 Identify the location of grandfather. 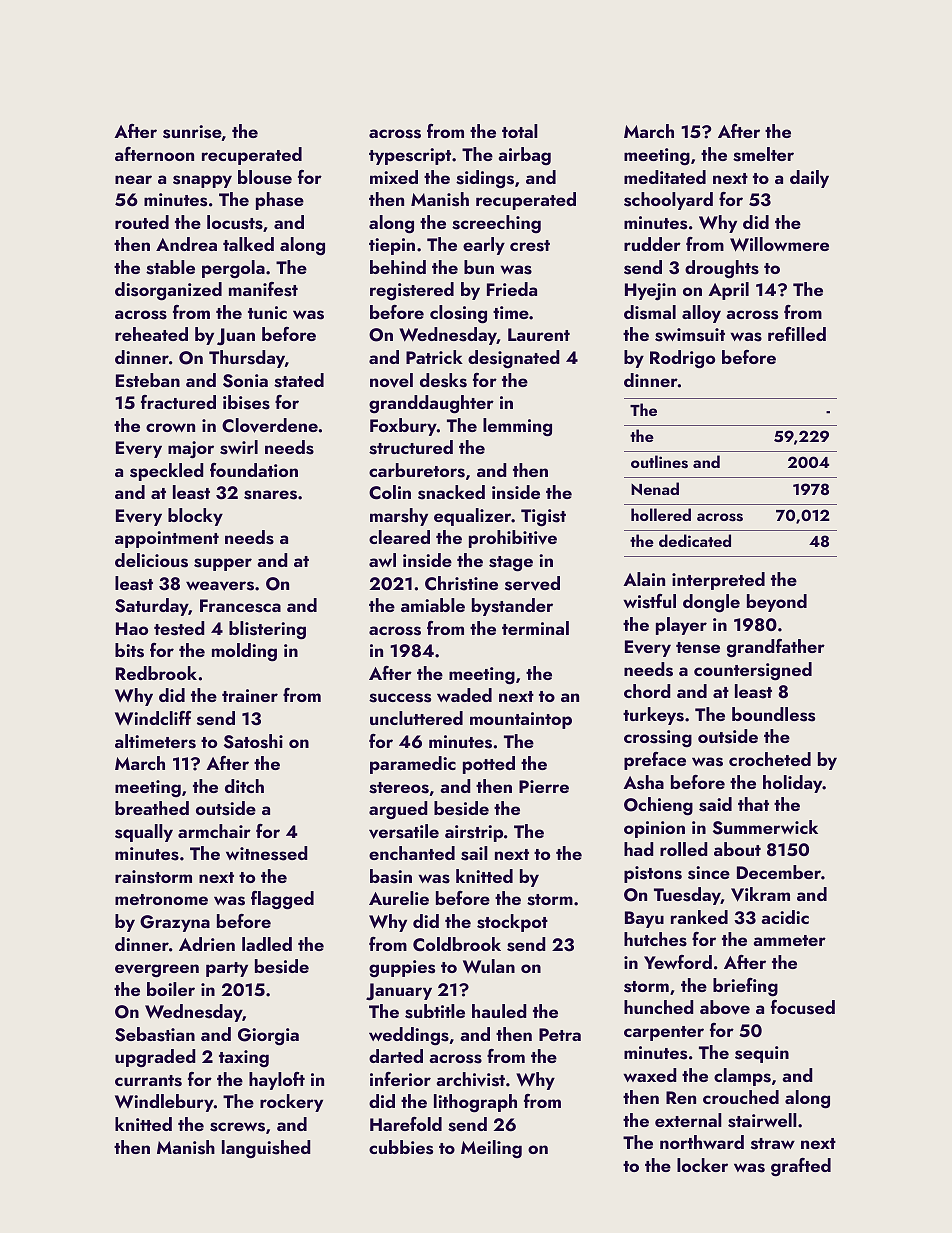
(776, 648).
